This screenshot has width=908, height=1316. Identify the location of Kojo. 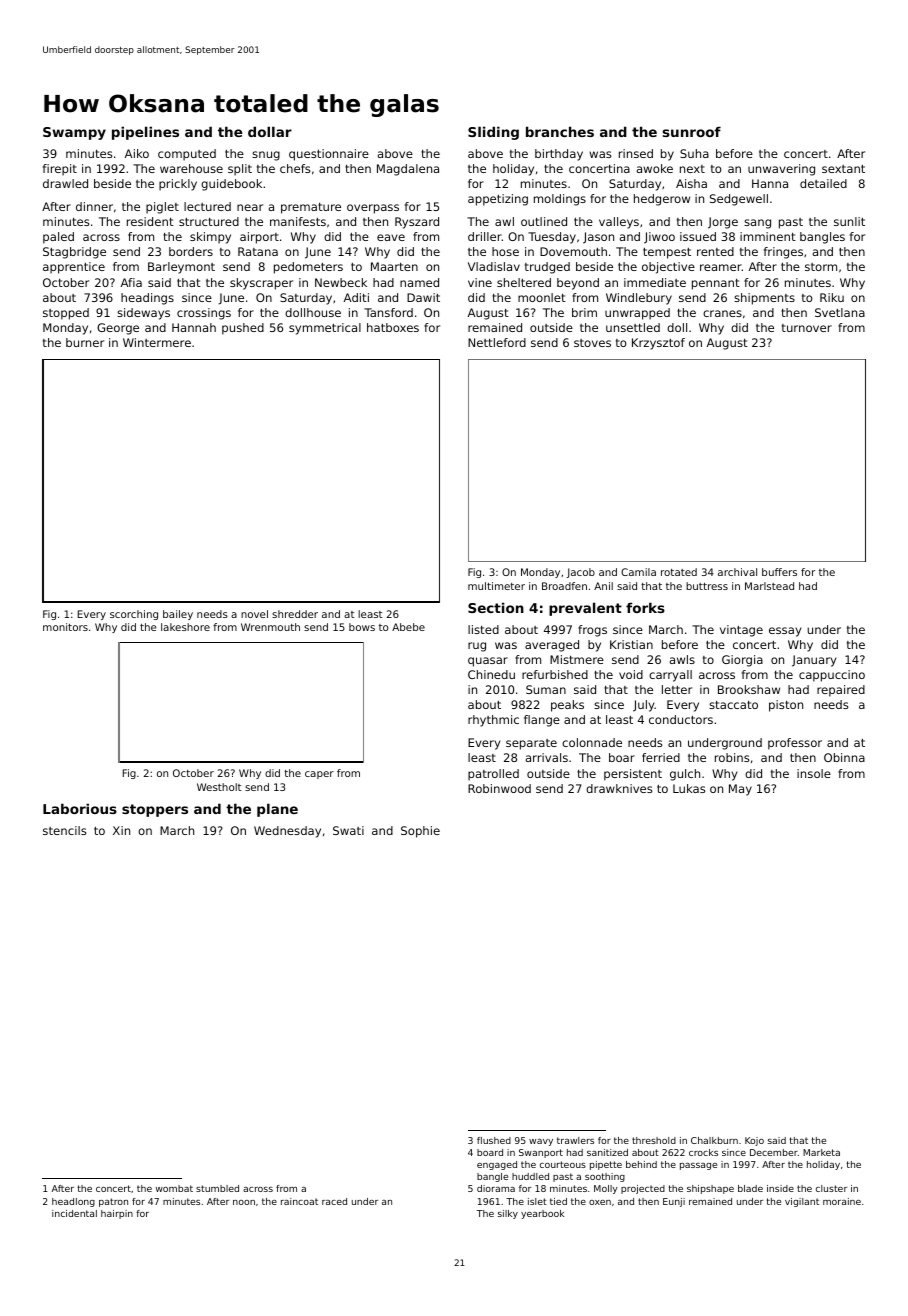
(754, 1141).
